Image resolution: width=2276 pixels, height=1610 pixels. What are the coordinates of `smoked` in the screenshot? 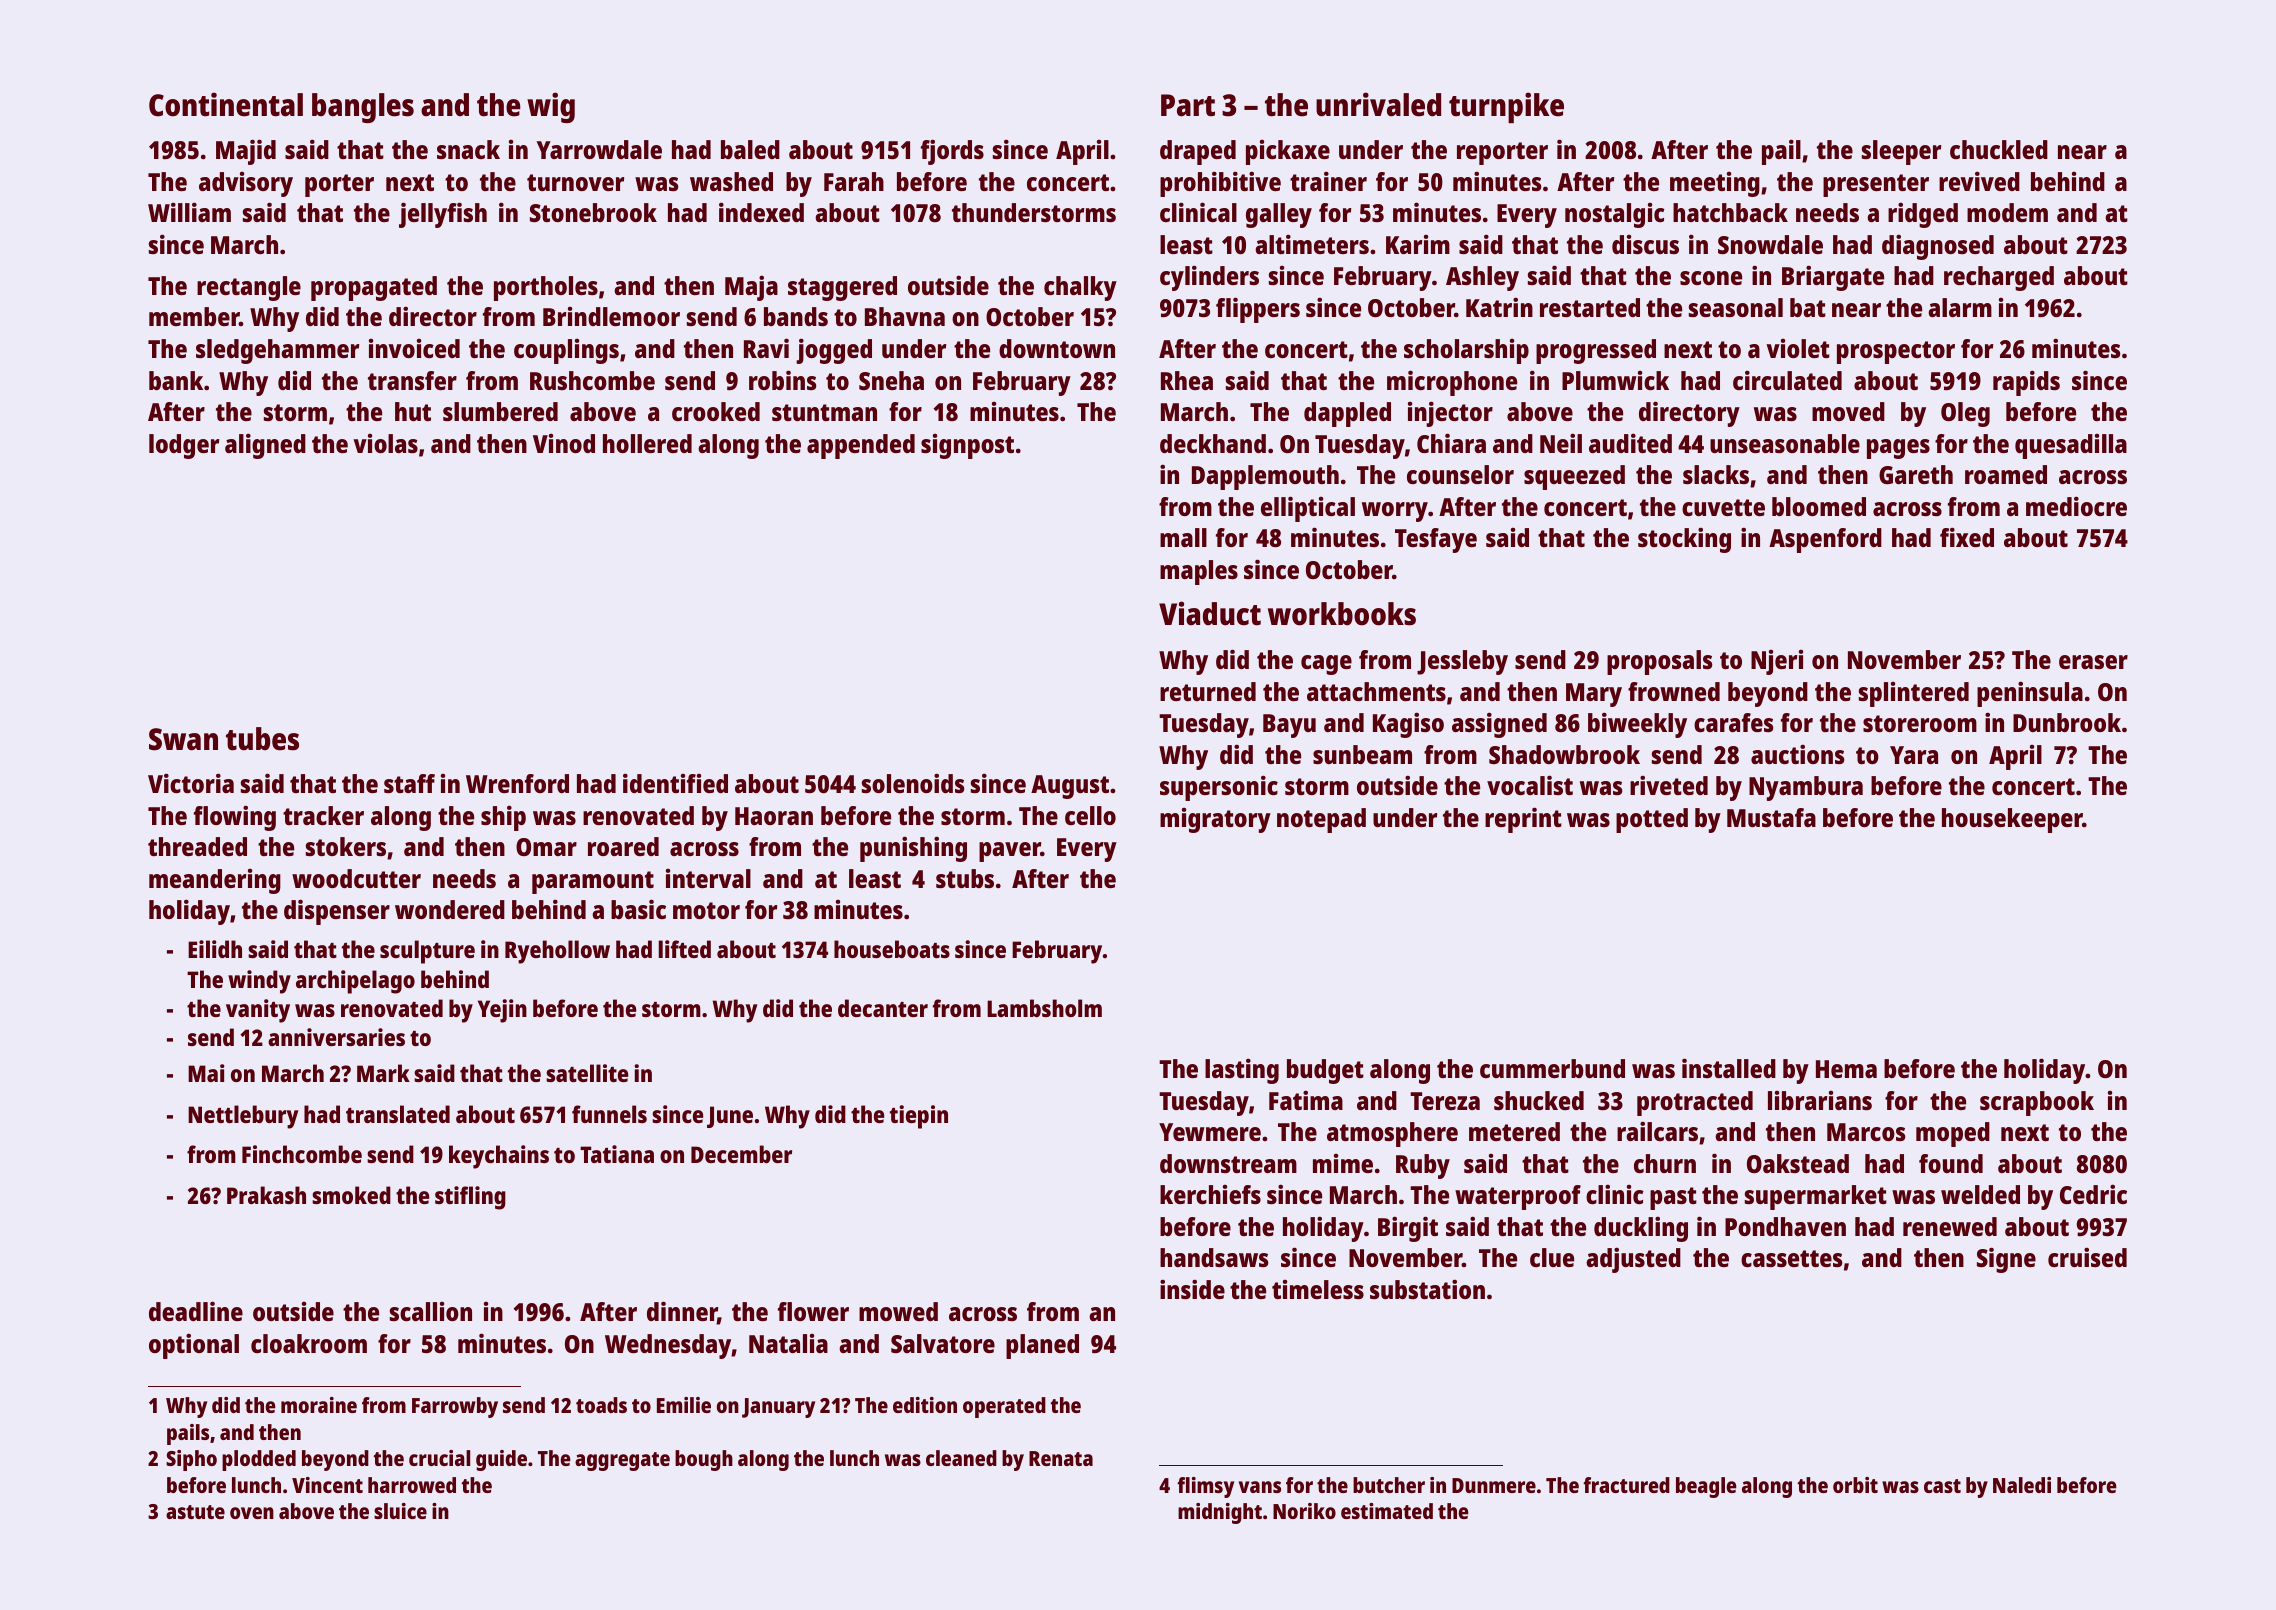 It's located at (351, 1195).
